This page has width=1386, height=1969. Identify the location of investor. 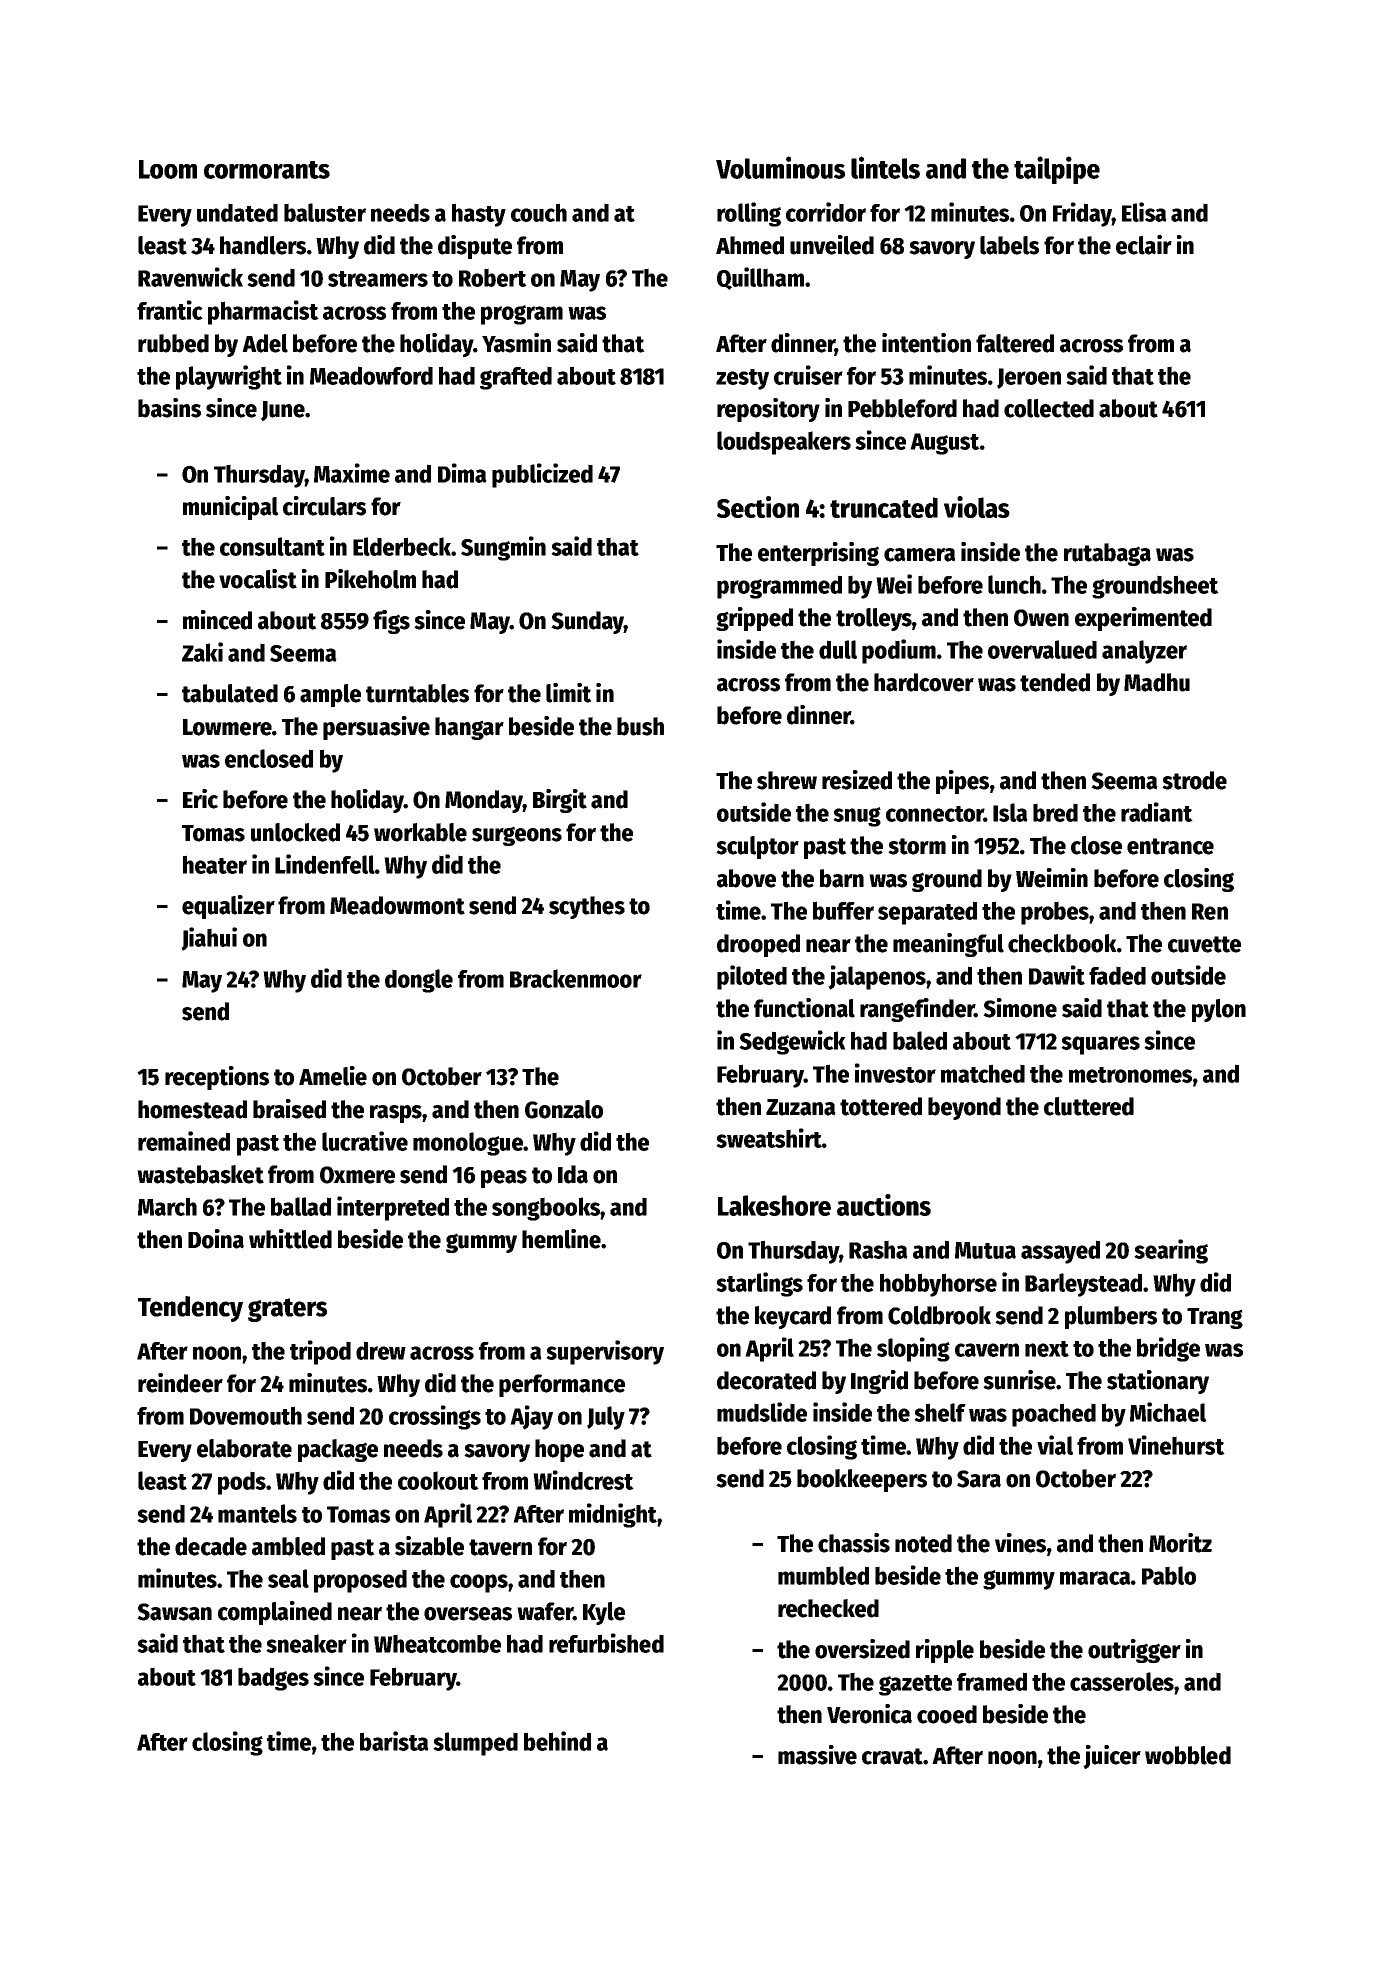
(895, 1073).
